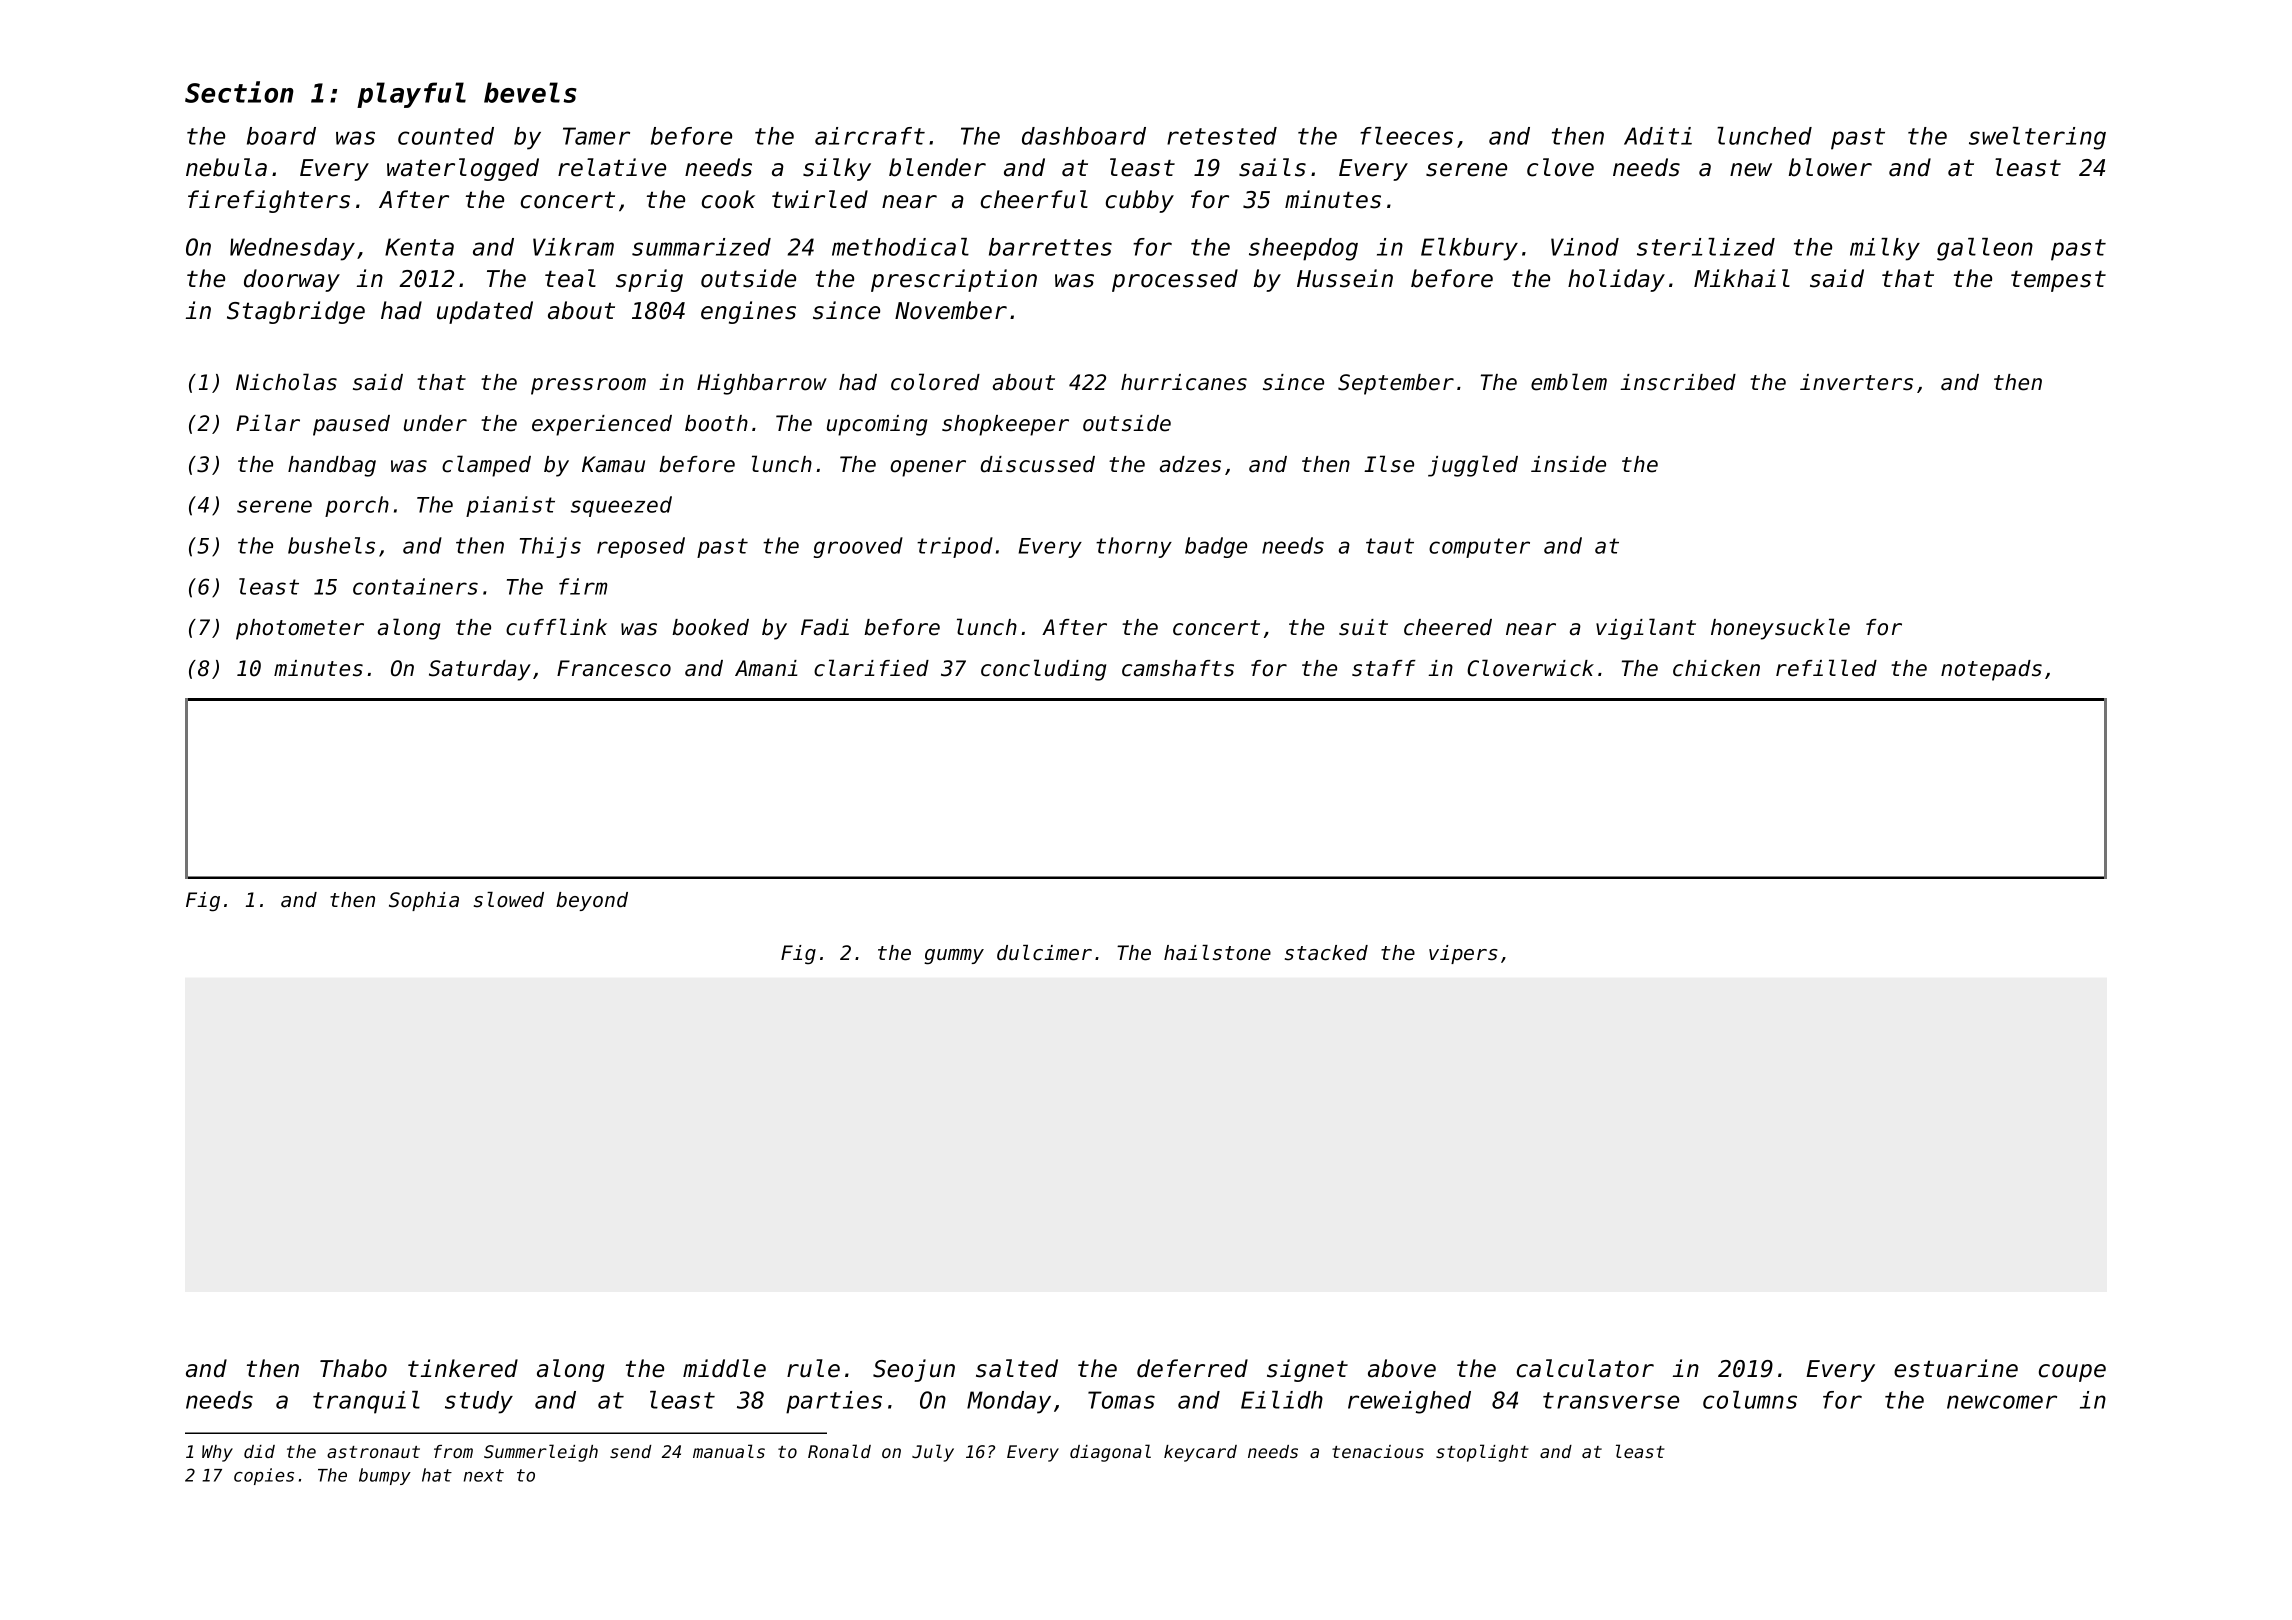 The image size is (2292, 1620). What do you see at coordinates (353, 1368) in the image?
I see `Thabo` at bounding box center [353, 1368].
